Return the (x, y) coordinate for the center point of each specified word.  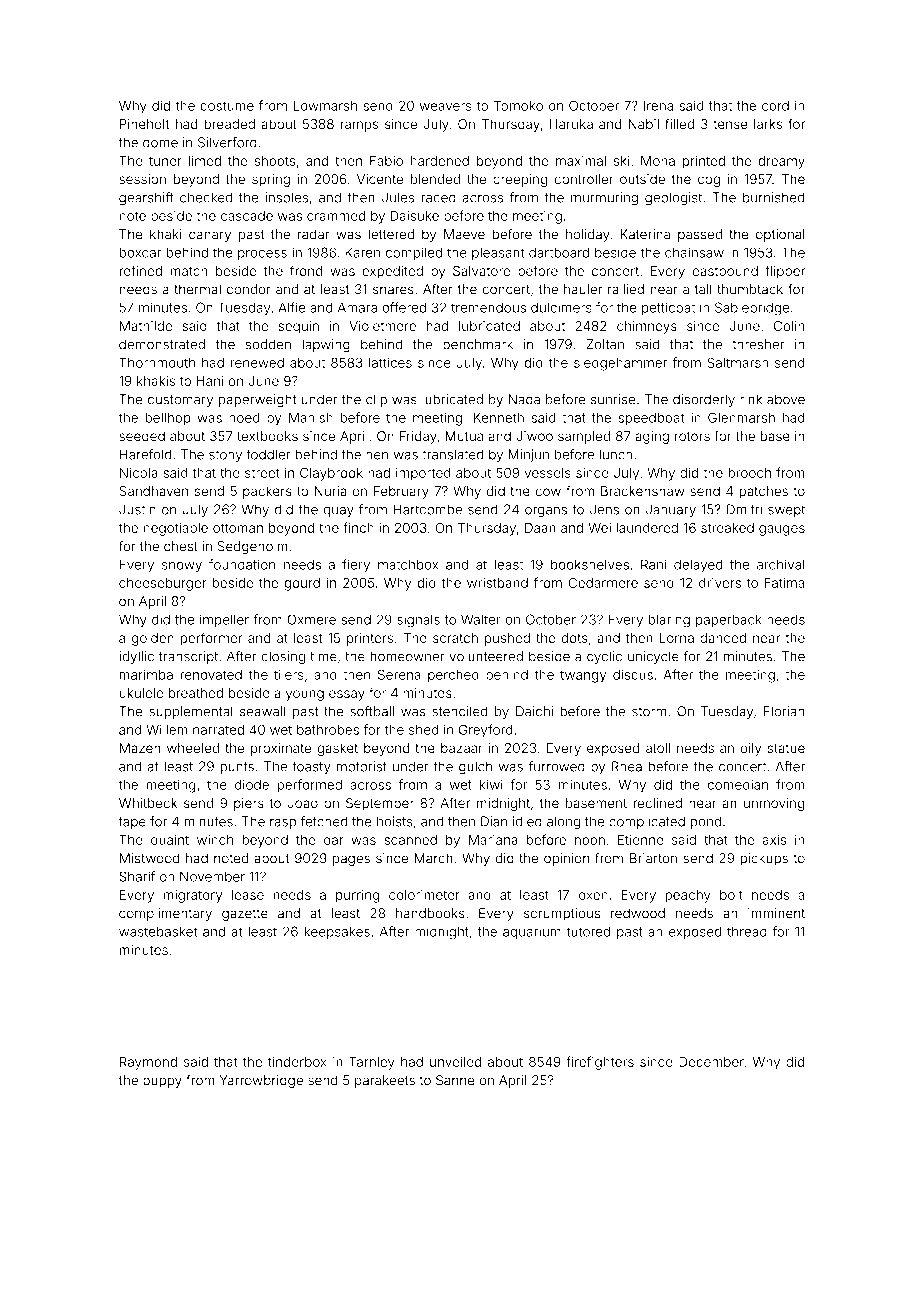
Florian (784, 711)
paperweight (257, 400)
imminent (776, 913)
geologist (673, 199)
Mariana (493, 840)
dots (575, 638)
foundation (242, 564)
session (142, 179)
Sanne (455, 1080)
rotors (692, 436)
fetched (324, 821)
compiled (414, 253)
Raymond (148, 1063)
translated (453, 454)
